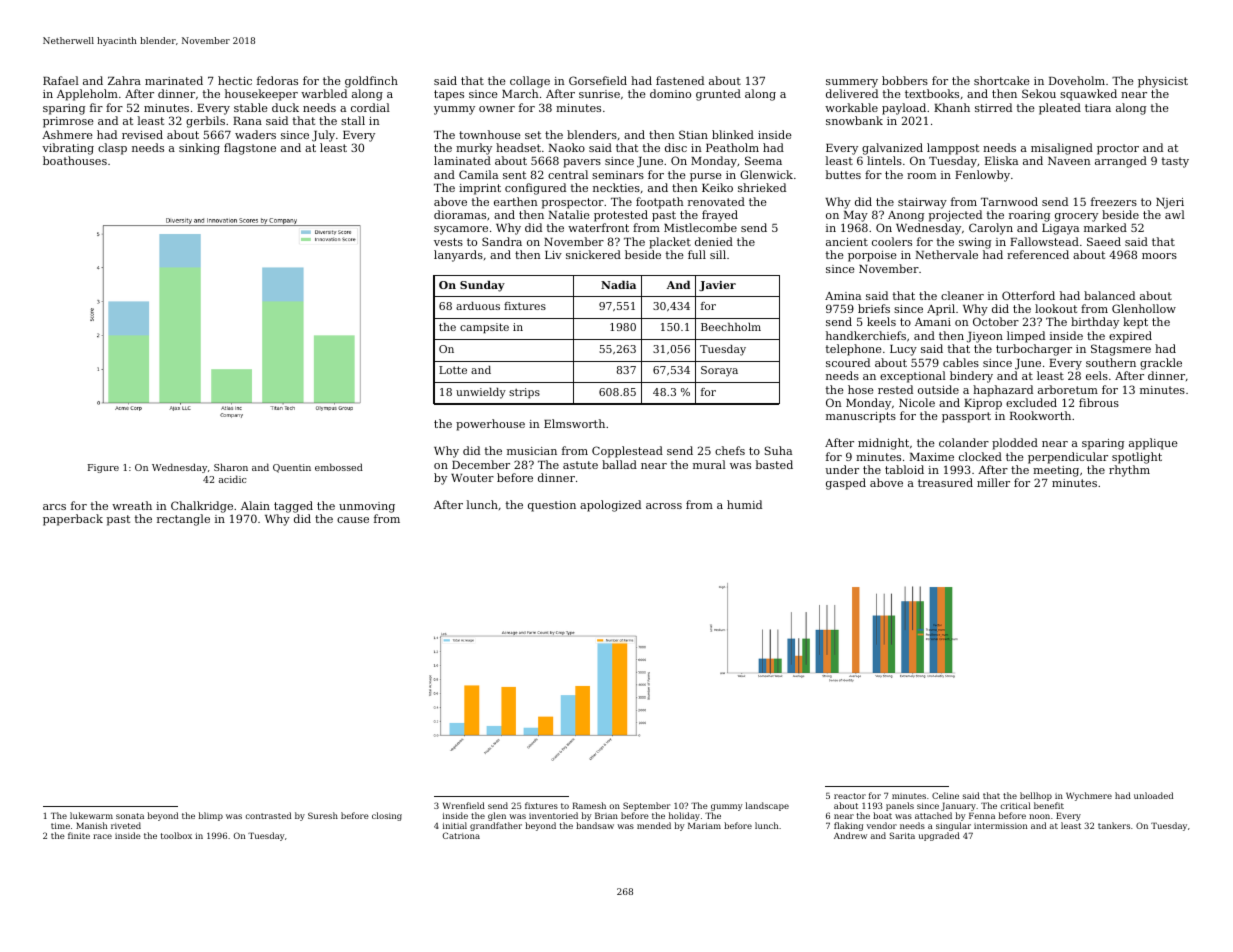 This page has width=1233, height=952. What do you see at coordinates (552, 506) in the page?
I see `question` at bounding box center [552, 506].
